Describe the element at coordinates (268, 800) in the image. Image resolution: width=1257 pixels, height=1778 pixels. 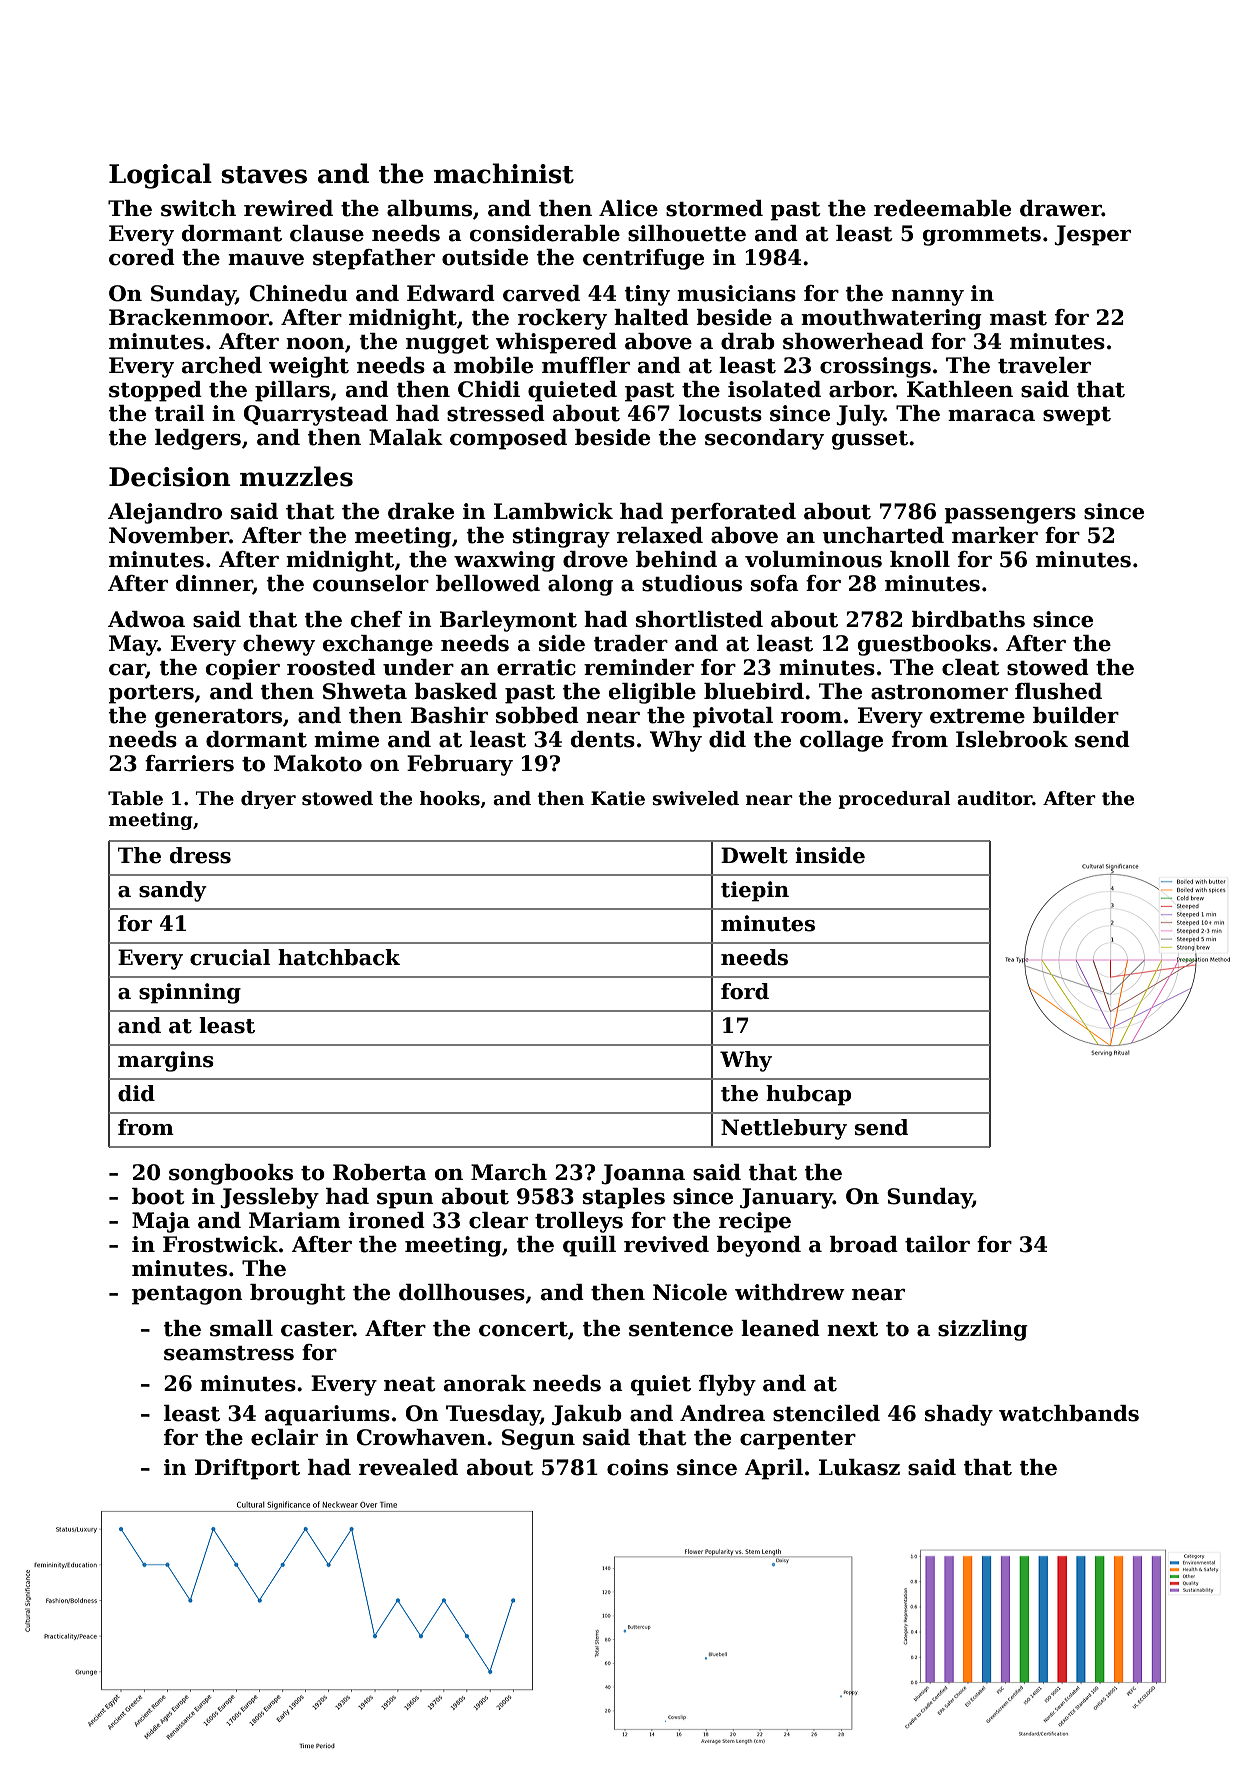
I see `dryer` at that location.
